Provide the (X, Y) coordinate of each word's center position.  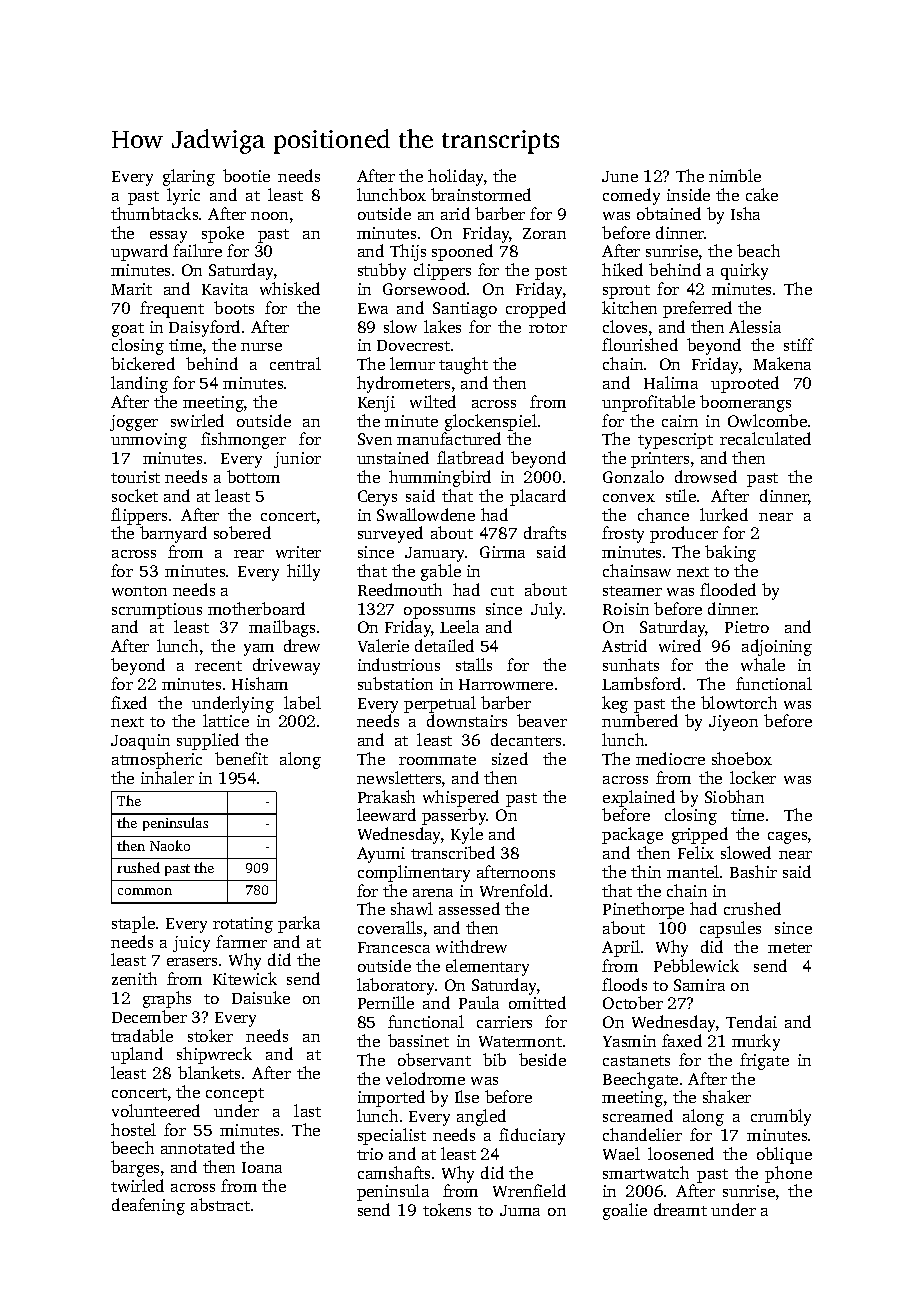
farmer (241, 941)
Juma (520, 1210)
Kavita (225, 289)
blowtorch (739, 702)
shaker (727, 1096)
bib (494, 1059)
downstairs (467, 720)
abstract (220, 1204)
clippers (442, 271)
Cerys (377, 498)
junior (297, 460)
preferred (697, 309)
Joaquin (140, 742)
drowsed (706, 476)
